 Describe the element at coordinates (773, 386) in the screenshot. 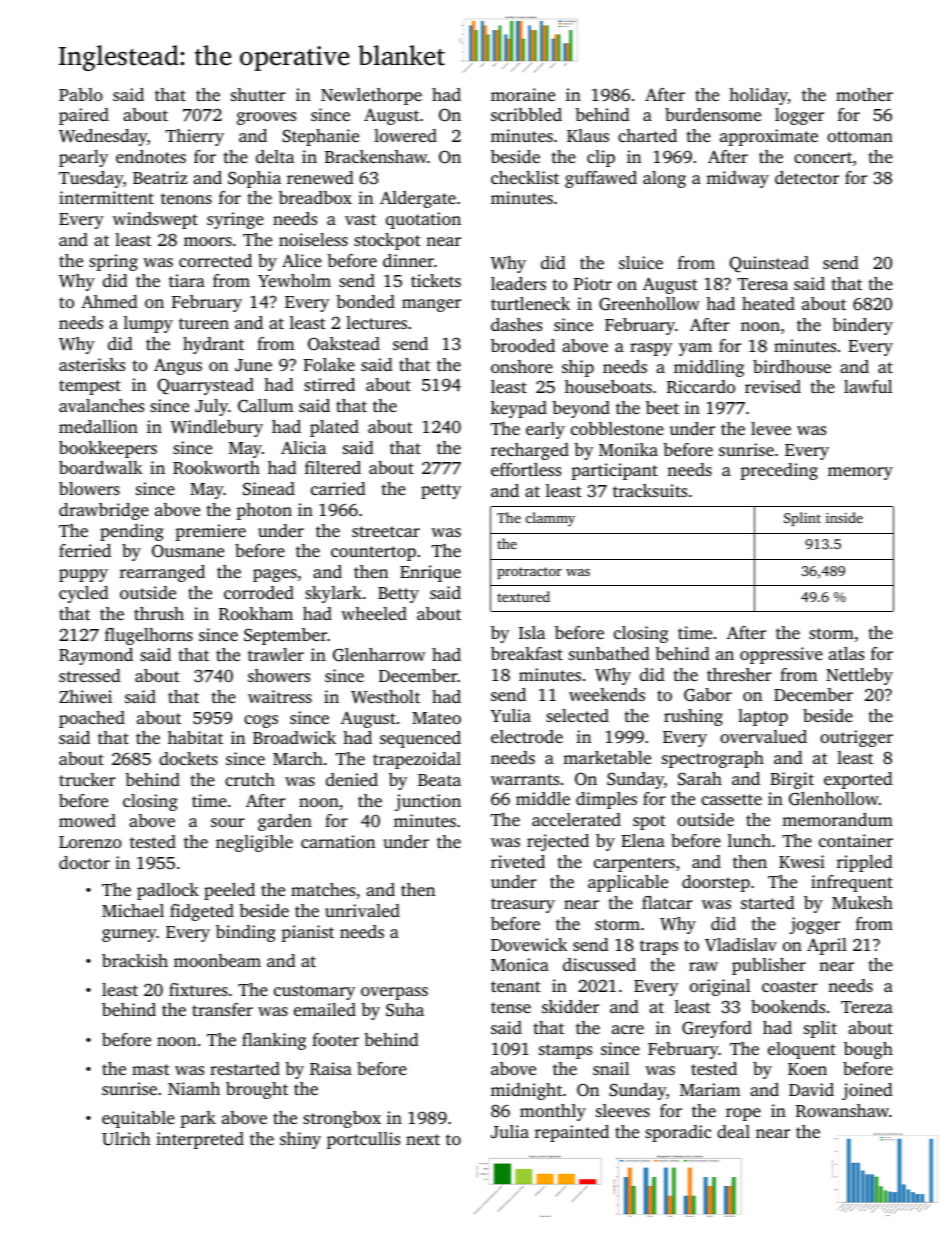

I see `revised` at that location.
